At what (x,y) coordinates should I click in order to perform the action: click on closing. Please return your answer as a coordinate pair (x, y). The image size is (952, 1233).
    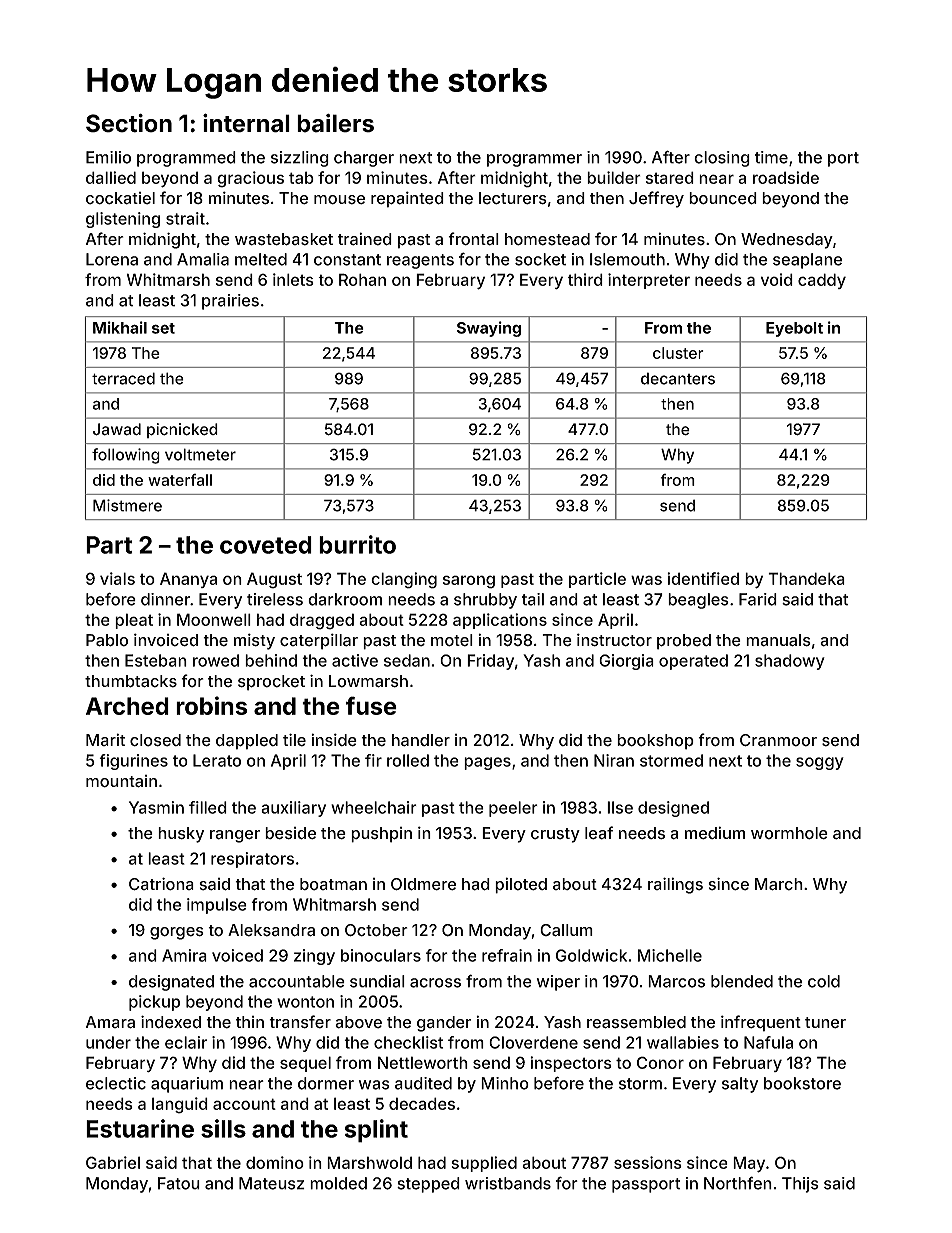
    Looking at the image, I should click on (722, 159).
